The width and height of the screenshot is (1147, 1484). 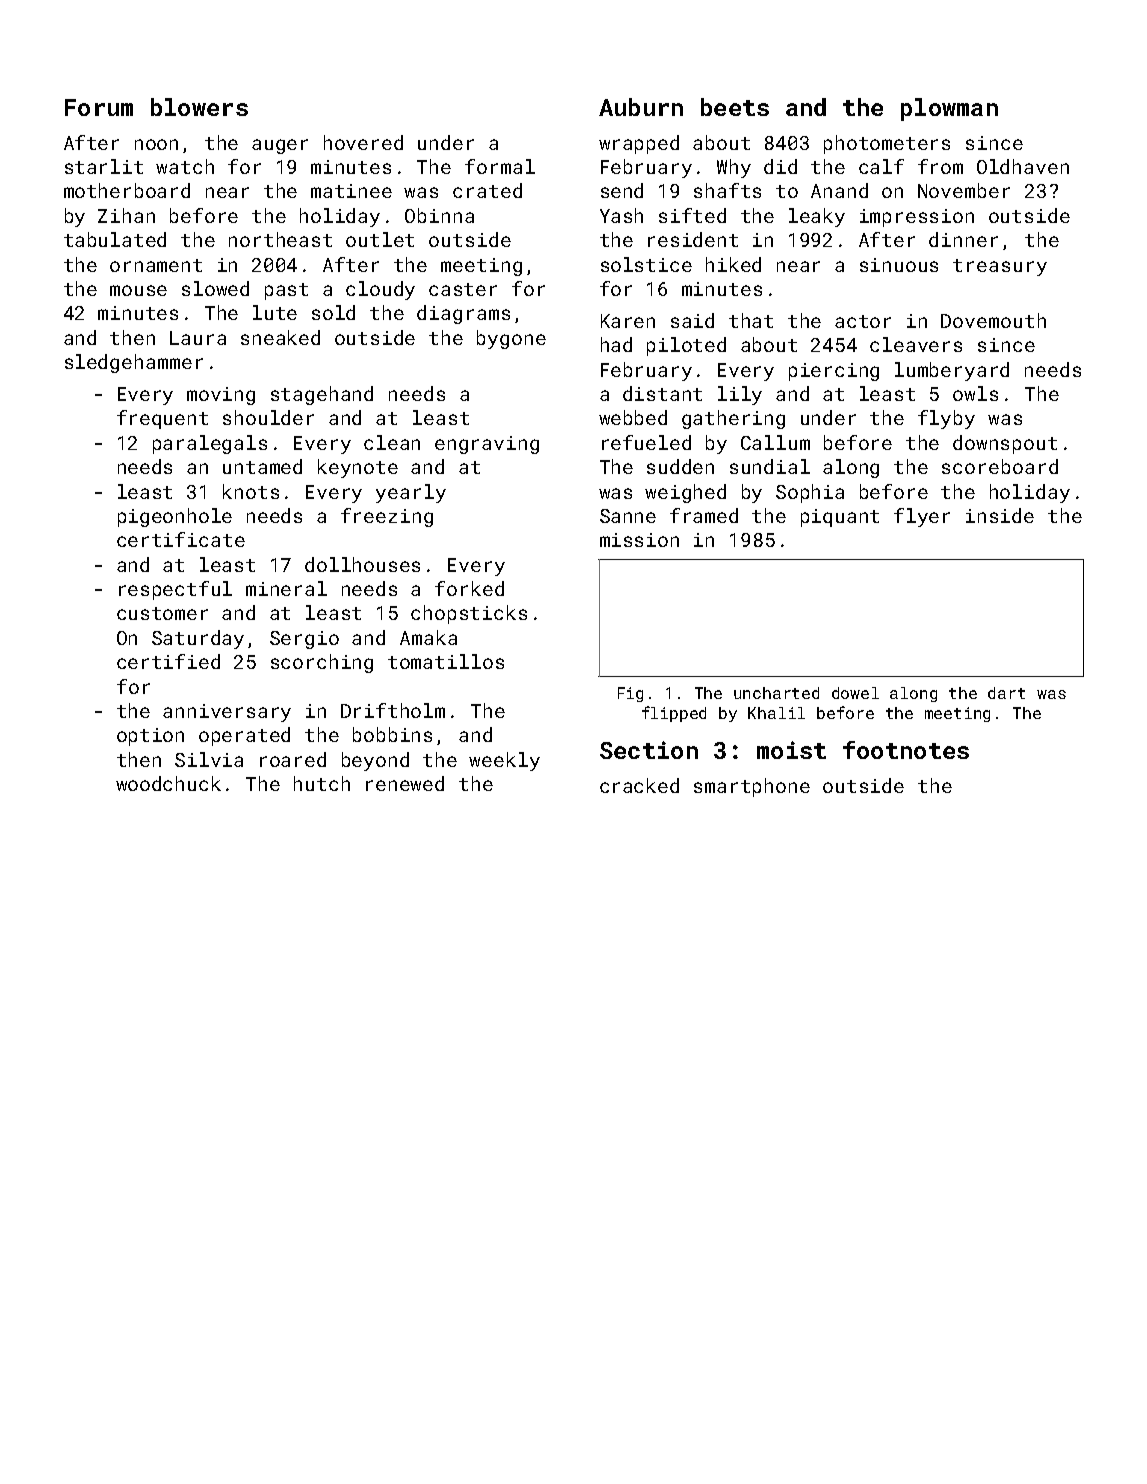 What do you see at coordinates (463, 289) in the screenshot?
I see `caster` at bounding box center [463, 289].
